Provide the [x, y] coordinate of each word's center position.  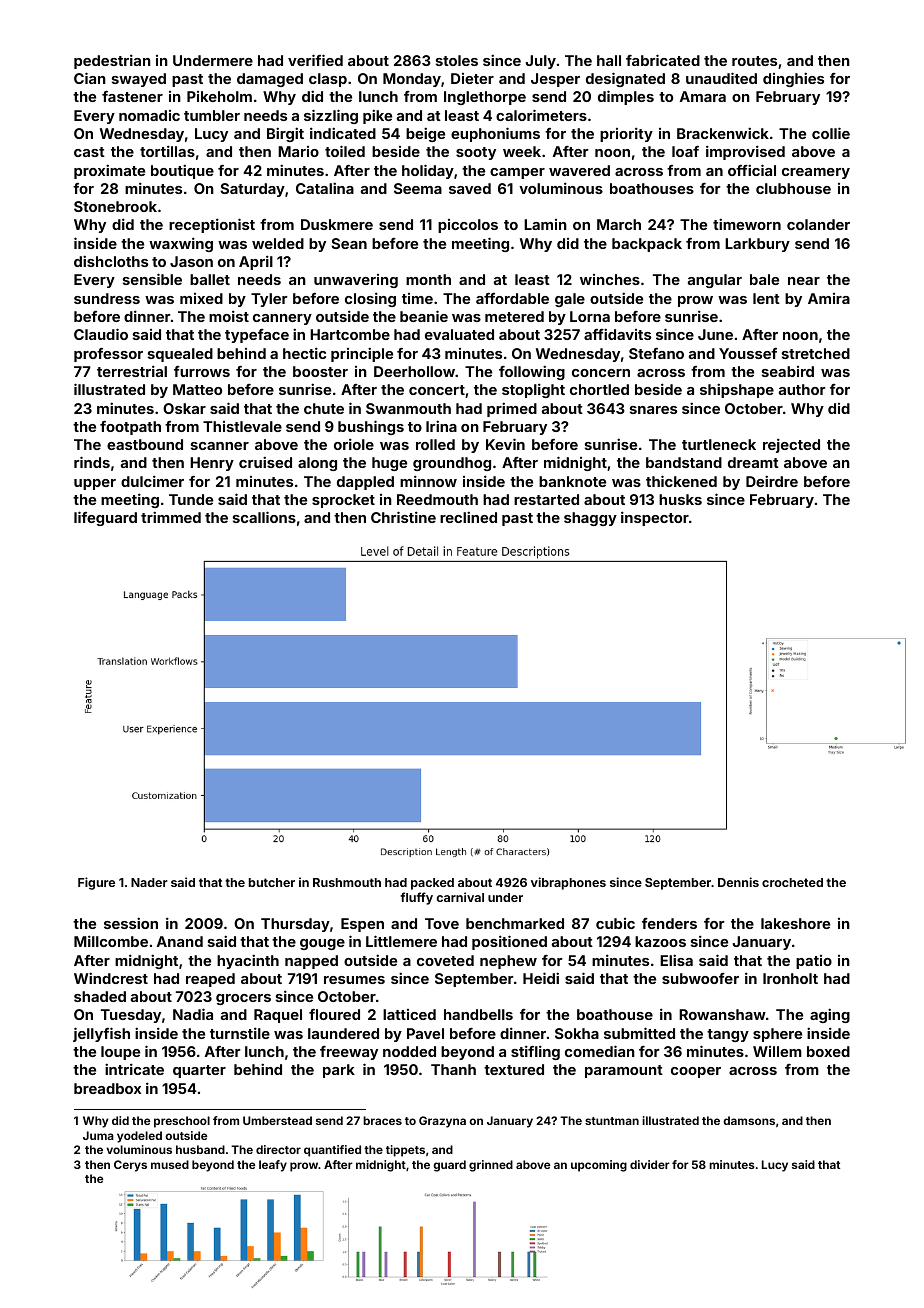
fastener [132, 96]
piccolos [468, 226]
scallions [264, 517]
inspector [655, 518]
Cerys [130, 1166]
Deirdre [772, 481]
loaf [685, 151]
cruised [265, 462]
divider [650, 1164]
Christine [403, 517]
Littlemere [401, 941]
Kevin [505, 444]
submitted [639, 1033]
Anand [180, 941]
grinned [491, 1166]
